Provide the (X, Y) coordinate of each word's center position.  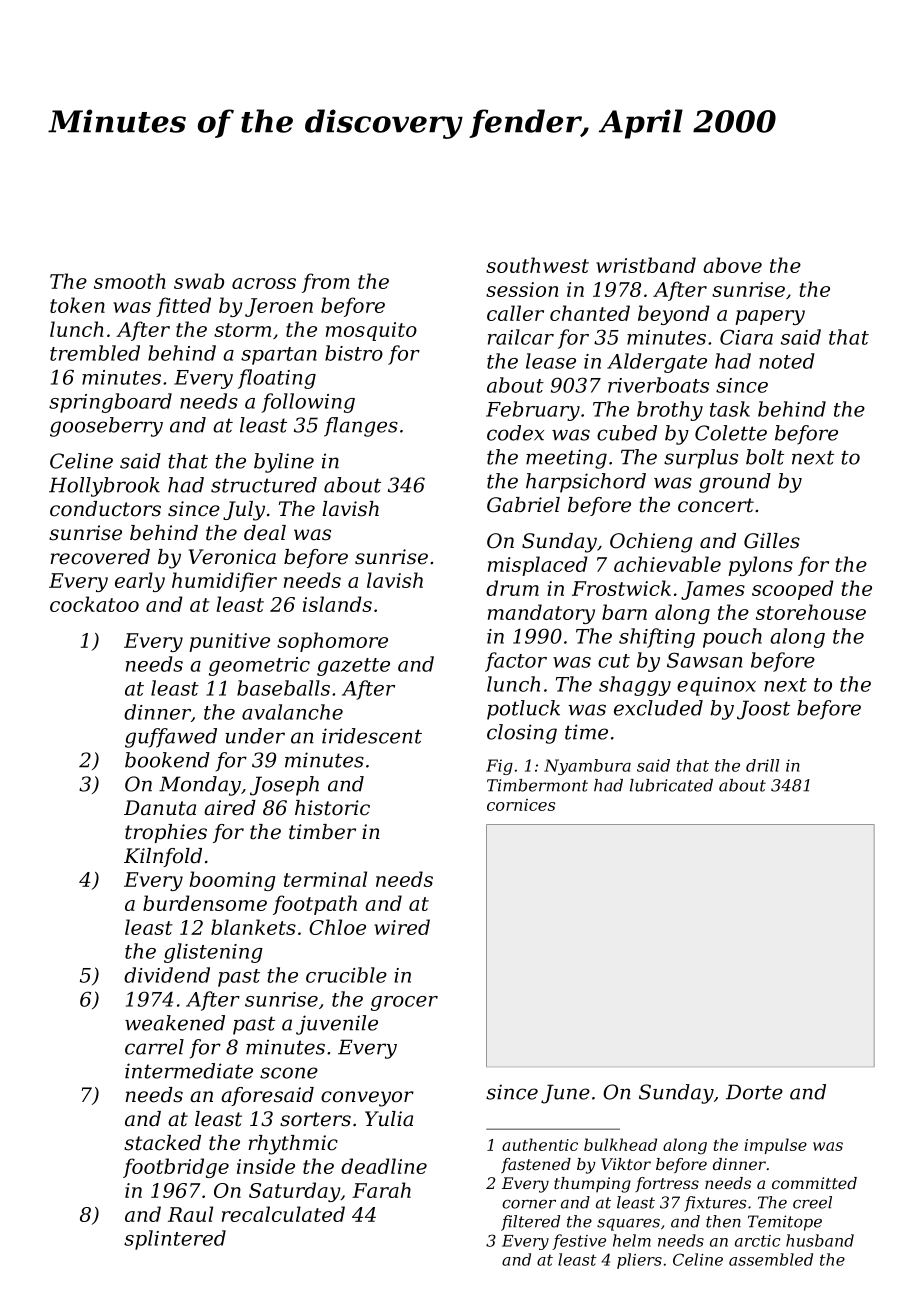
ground (735, 483)
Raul (190, 1214)
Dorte (754, 1092)
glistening (213, 953)
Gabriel (523, 505)
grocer (404, 1003)
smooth (130, 281)
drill (762, 765)
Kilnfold (163, 857)
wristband (646, 265)
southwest (537, 265)
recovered (100, 557)
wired (402, 927)
